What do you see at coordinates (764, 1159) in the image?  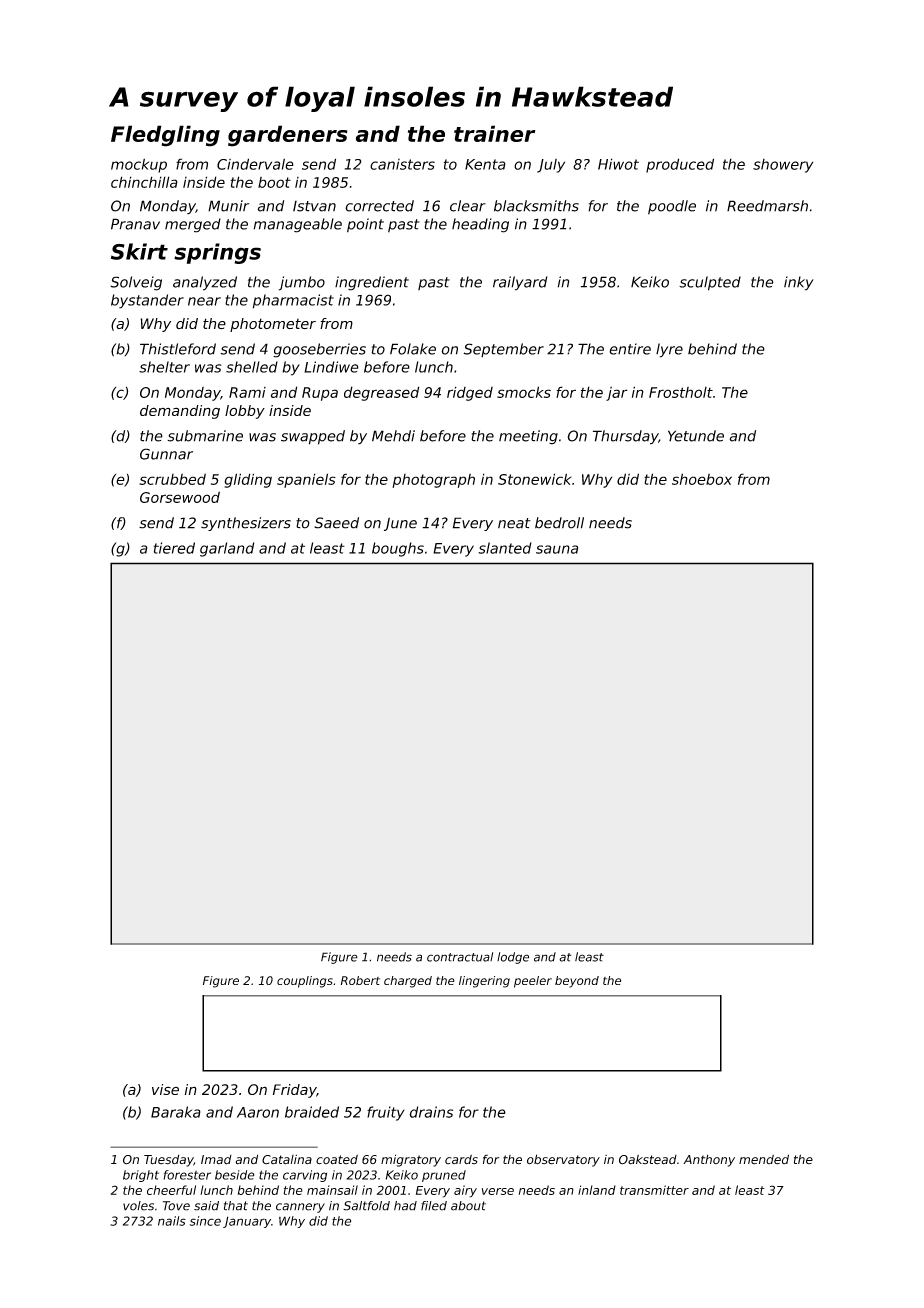 I see `mended` at bounding box center [764, 1159].
